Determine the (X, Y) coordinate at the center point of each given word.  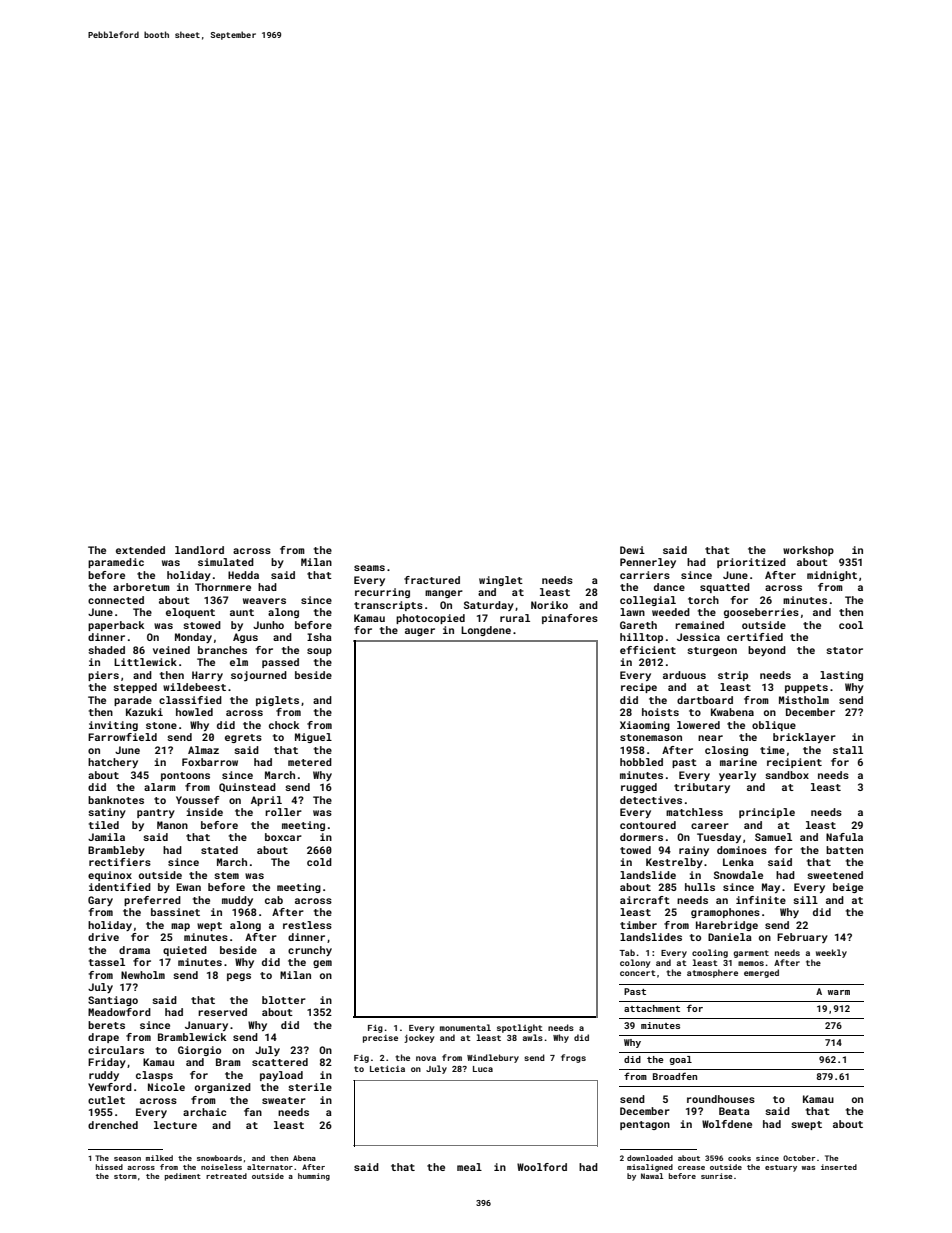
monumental (465, 1027)
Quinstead (247, 787)
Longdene (486, 631)
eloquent (190, 613)
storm (125, 1176)
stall (848, 750)
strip (733, 676)
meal (469, 1167)
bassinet (175, 912)
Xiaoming (645, 726)
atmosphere (712, 973)
